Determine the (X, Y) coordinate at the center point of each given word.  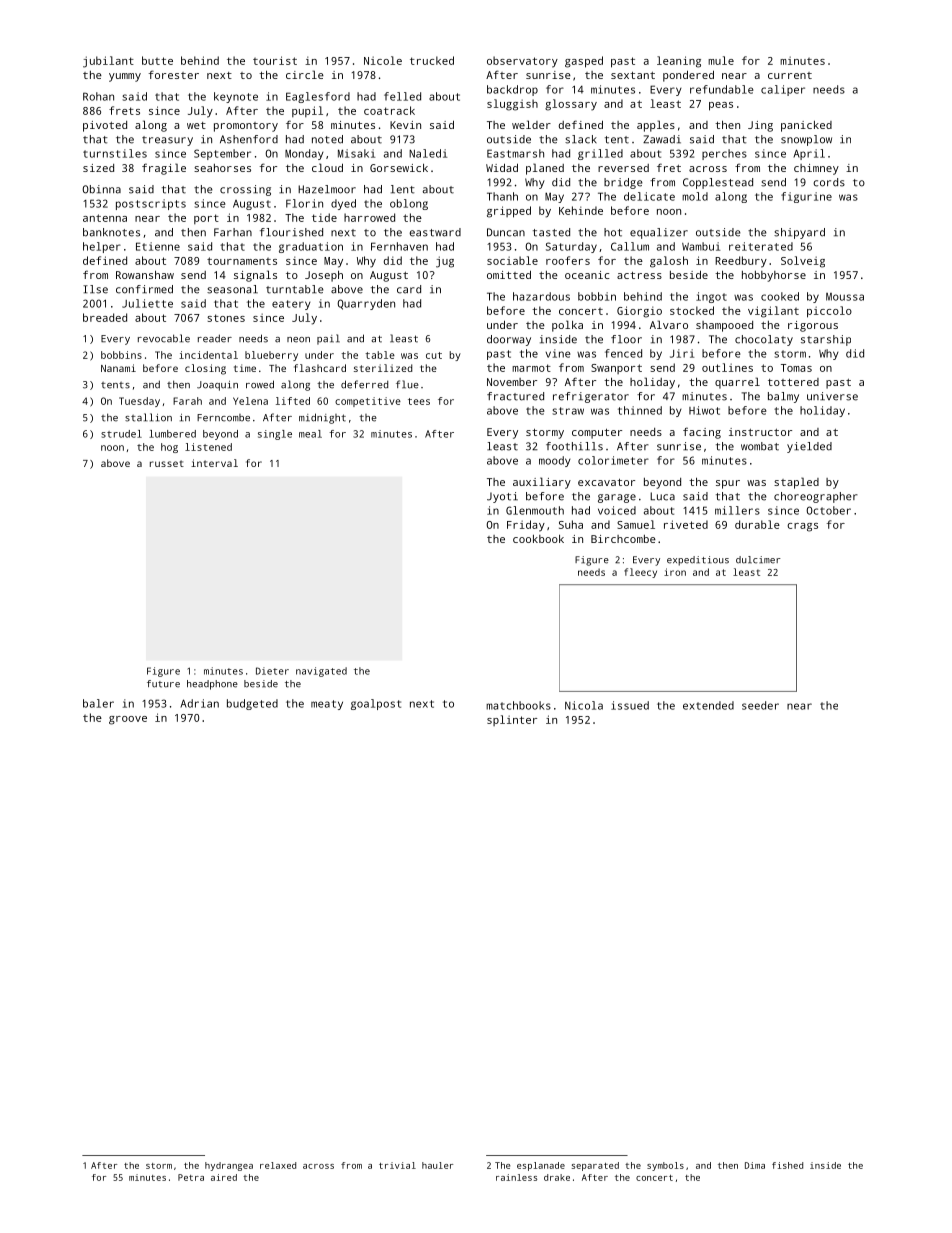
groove (128, 720)
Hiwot (704, 410)
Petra (191, 1177)
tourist (275, 60)
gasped (584, 62)
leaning (679, 62)
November (512, 382)
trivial (397, 1165)
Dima (755, 1165)
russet (167, 463)
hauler (437, 1165)
